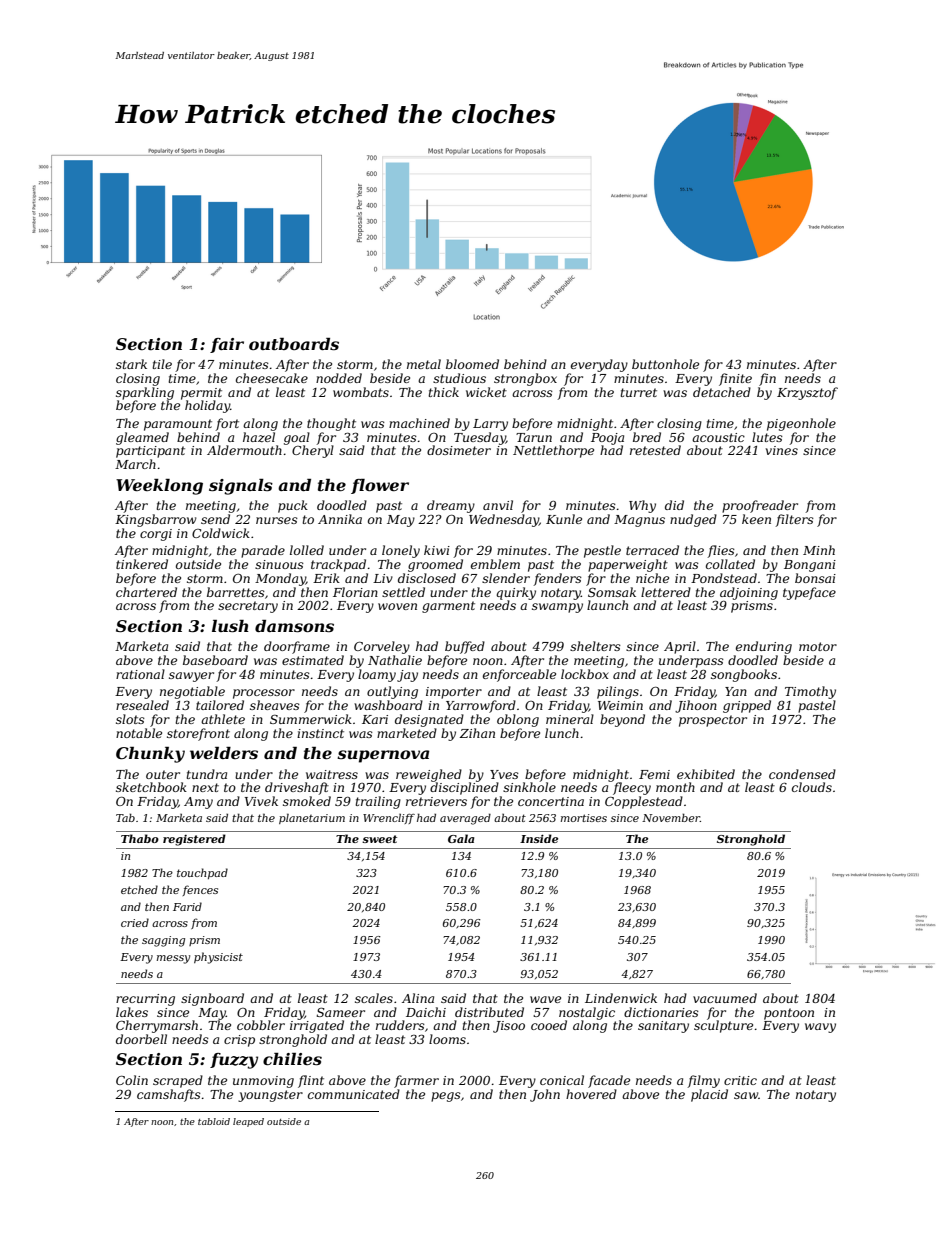 This screenshot has width=952, height=1233. I want to click on tabloid, so click(214, 1121).
